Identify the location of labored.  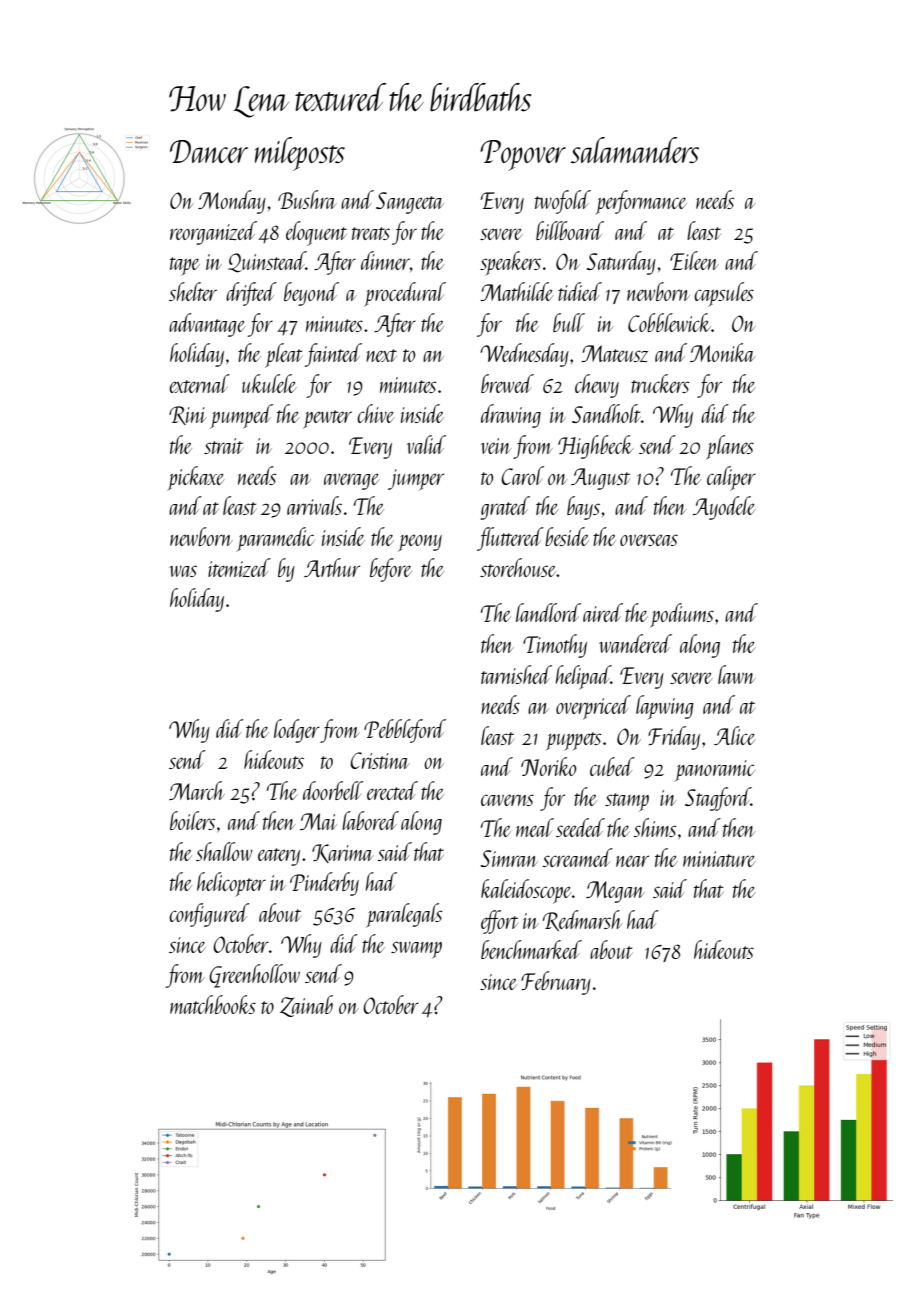
(370, 820).
